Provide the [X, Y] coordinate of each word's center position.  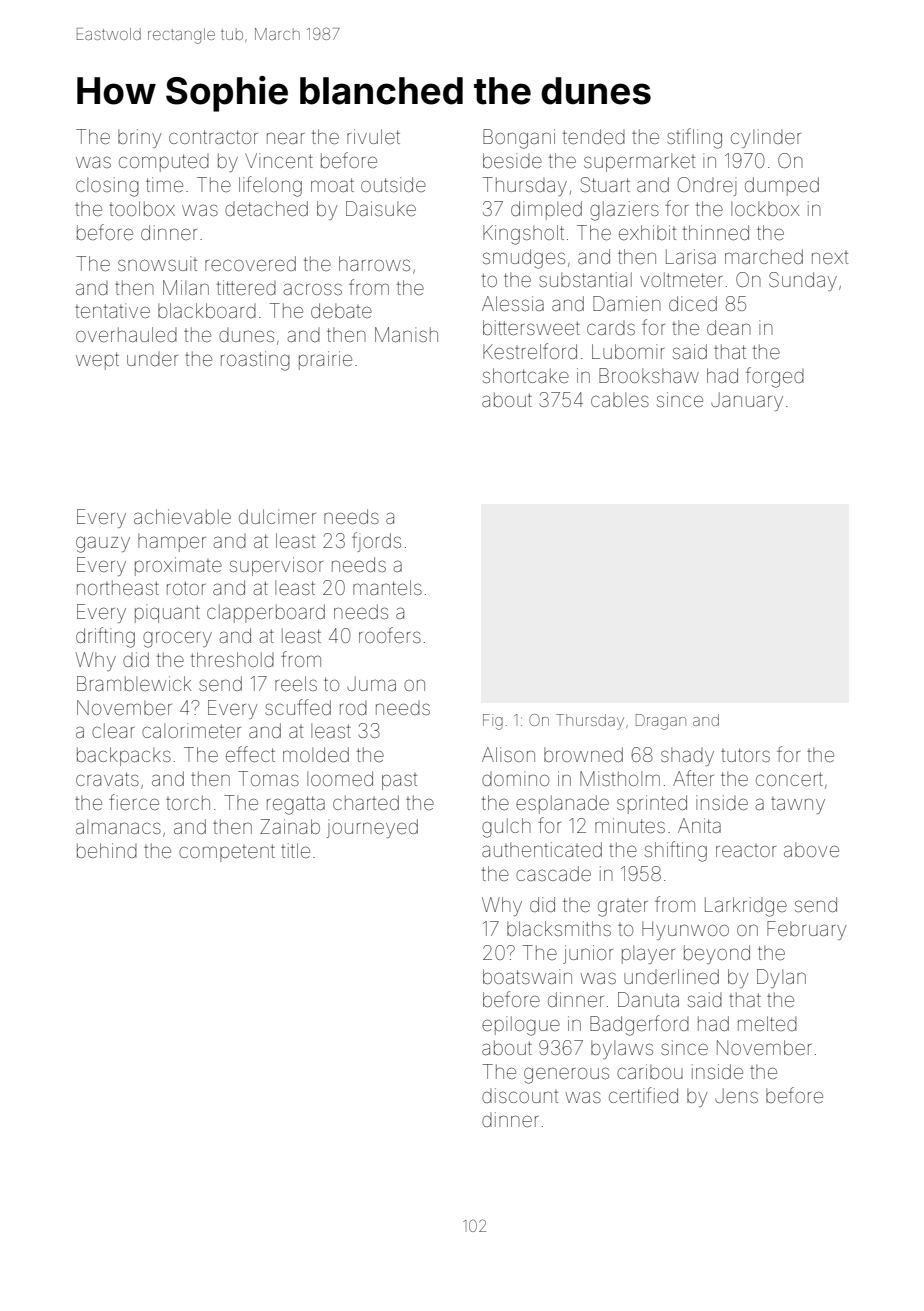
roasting [255, 361]
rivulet [373, 136]
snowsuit [157, 263]
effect [250, 754]
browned [583, 754]
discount [520, 1095]
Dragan [661, 722]
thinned [716, 232]
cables [620, 399]
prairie [325, 360]
